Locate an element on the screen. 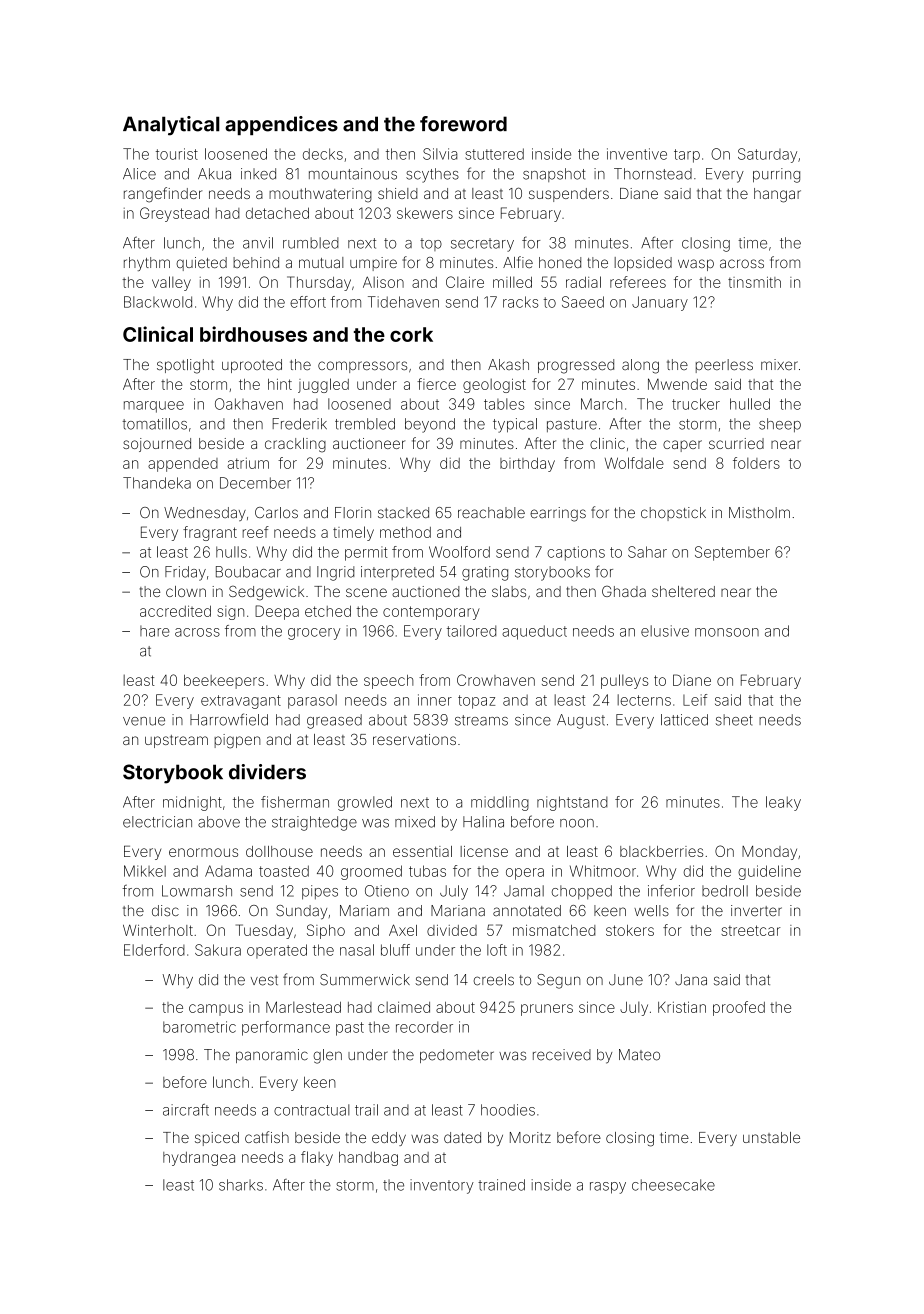 This screenshot has width=924, height=1314. Mateo is located at coordinates (639, 1055).
